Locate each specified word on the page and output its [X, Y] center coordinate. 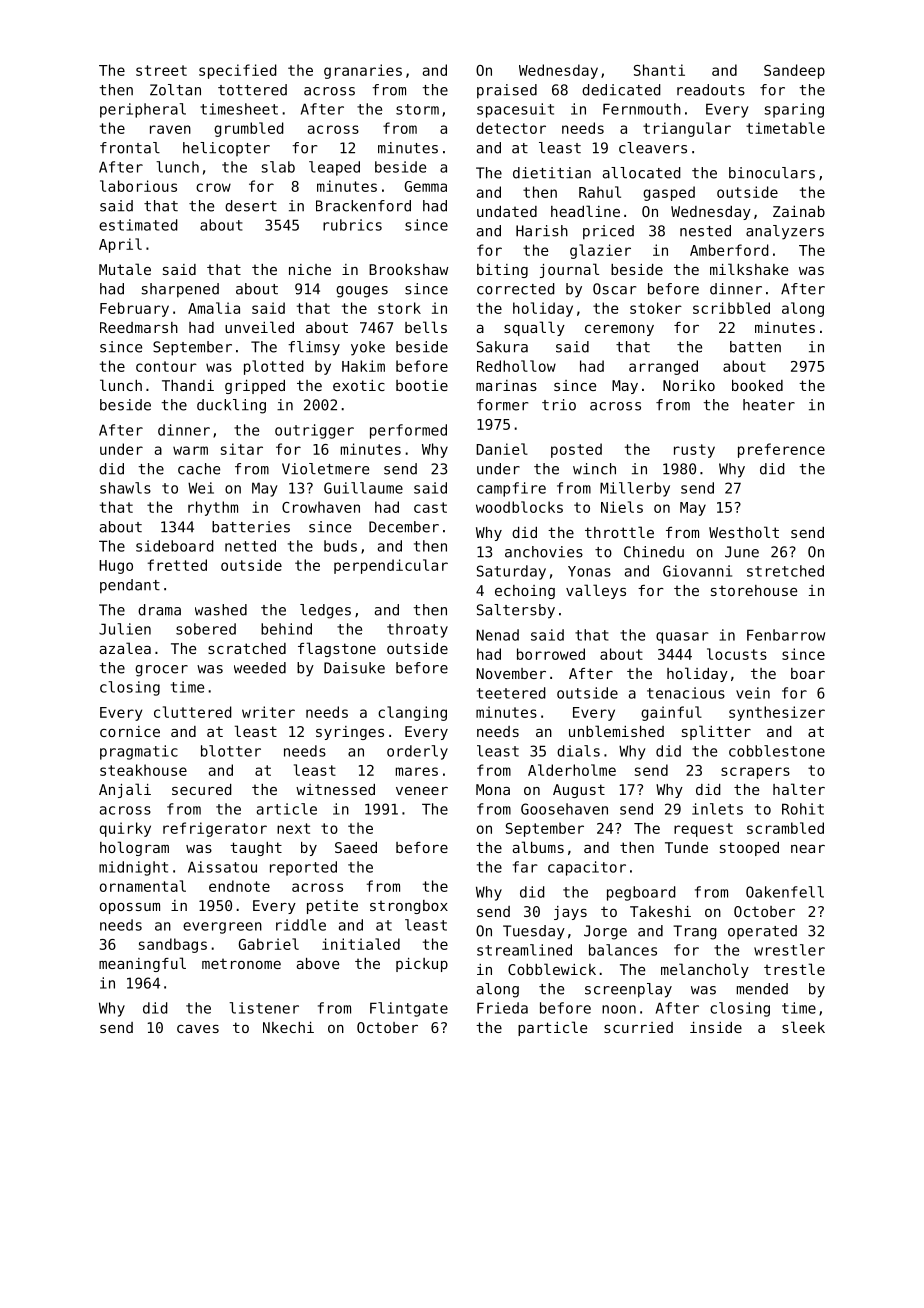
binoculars [772, 173]
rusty [694, 451]
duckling [231, 406]
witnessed [335, 789]
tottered [252, 90]
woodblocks [519, 507]
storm [417, 109]
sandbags [173, 945]
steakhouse [143, 770]
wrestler [789, 950]
